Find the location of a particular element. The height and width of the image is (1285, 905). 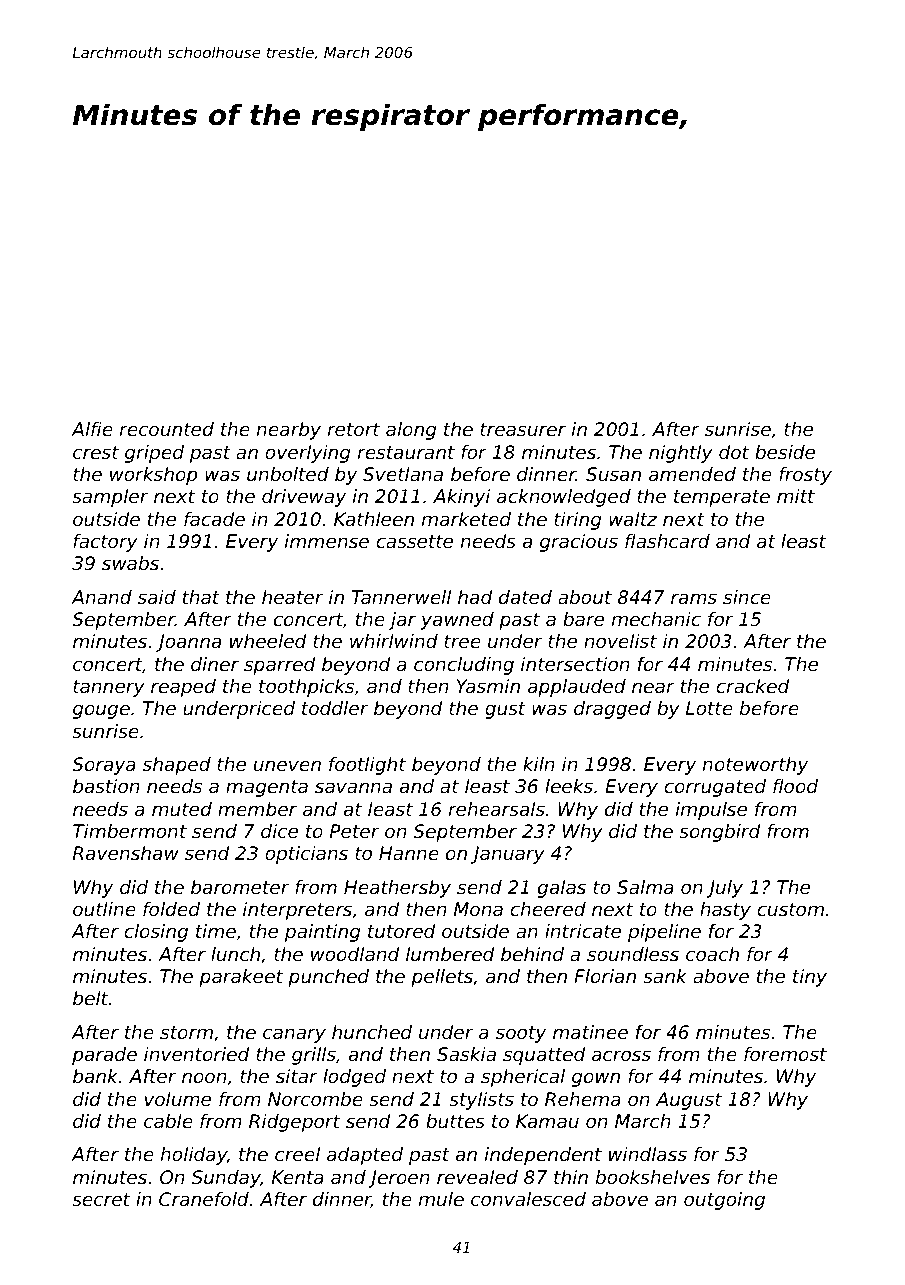

along is located at coordinates (411, 431).
